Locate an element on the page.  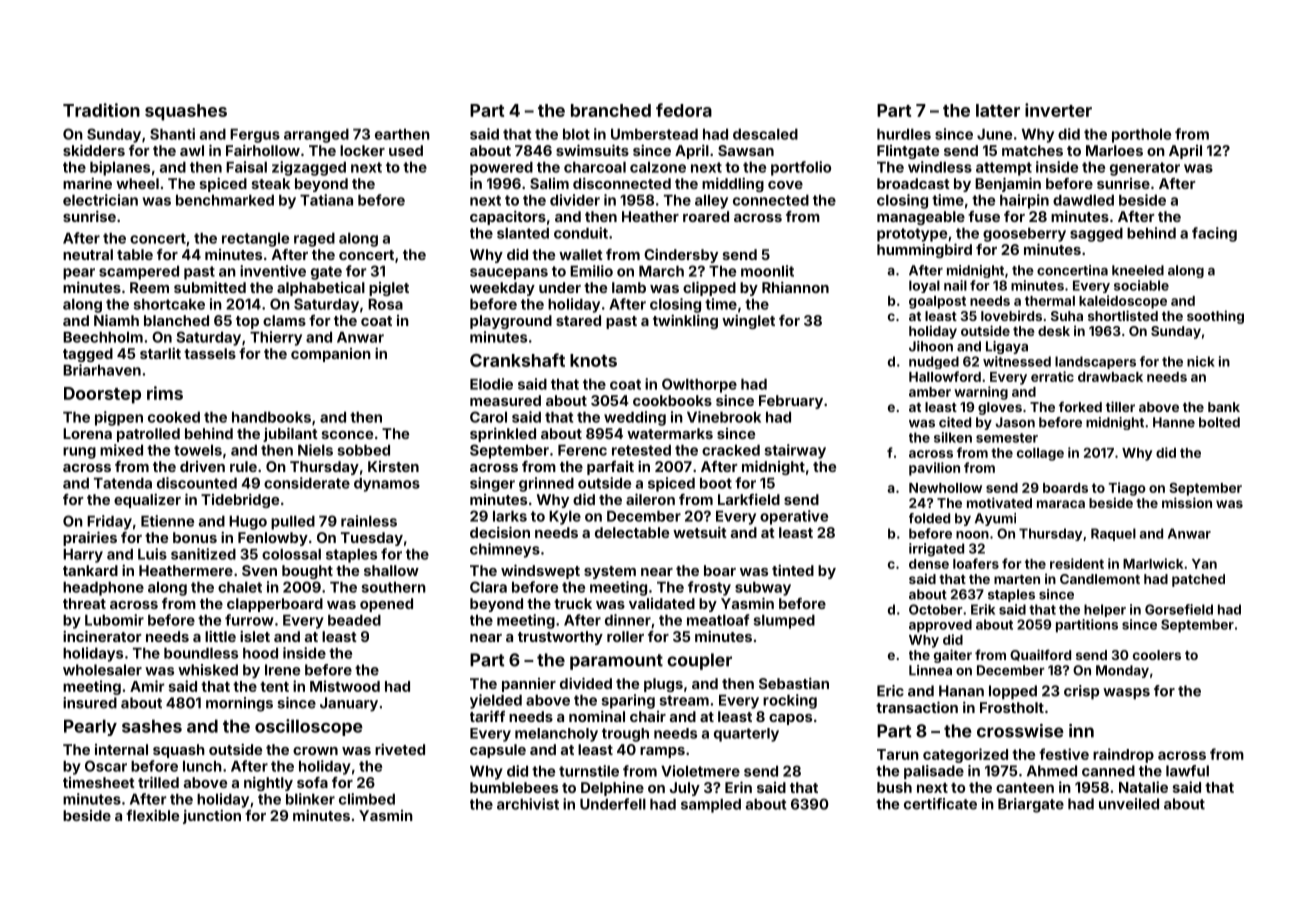
climbed is located at coordinates (367, 799).
